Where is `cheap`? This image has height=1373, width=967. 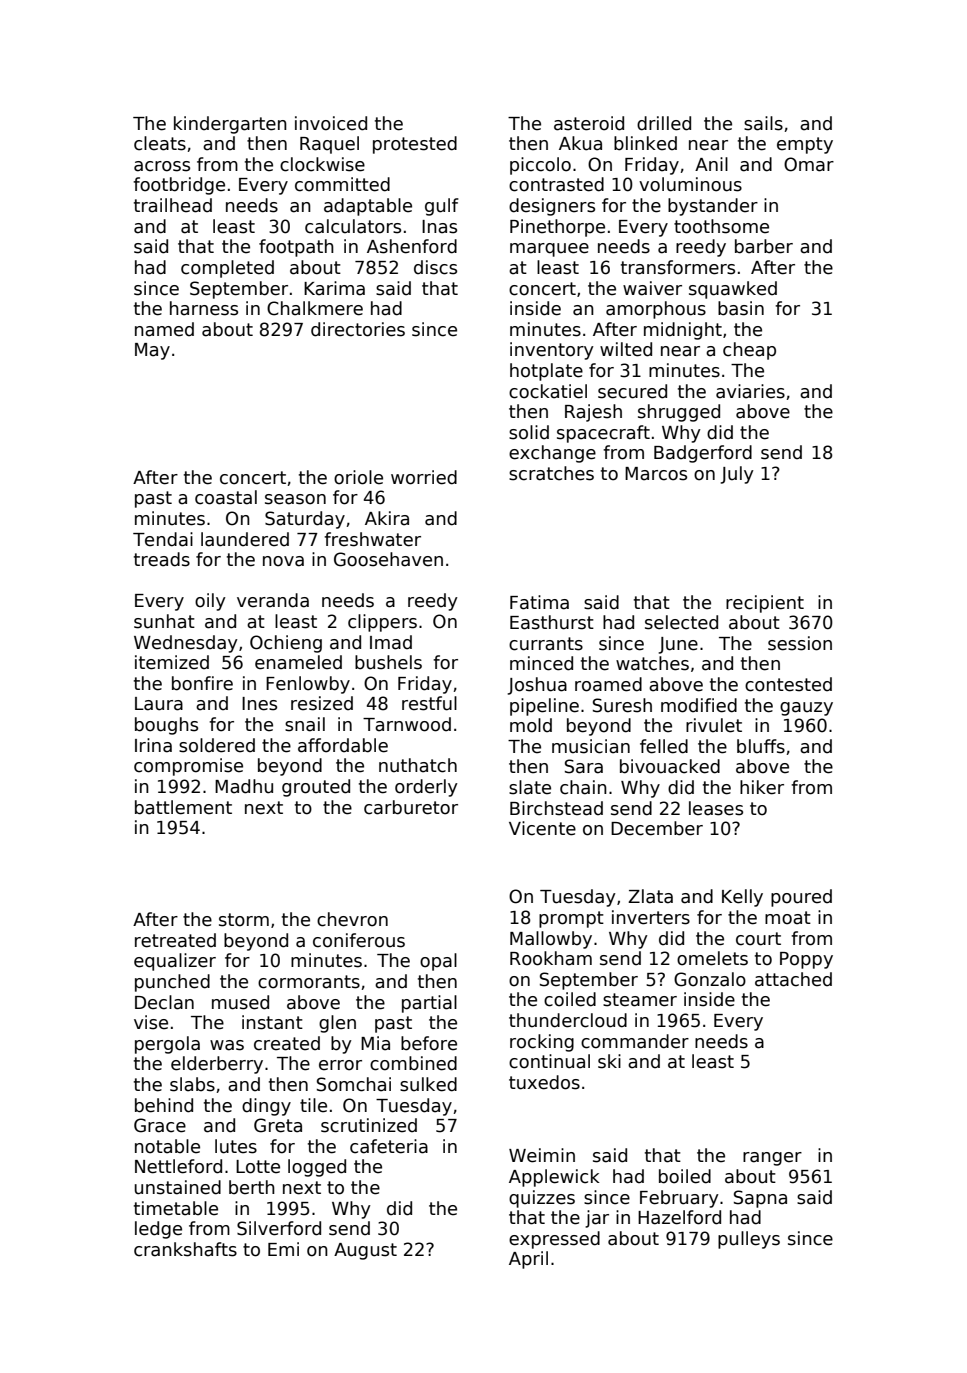
cheap is located at coordinates (749, 351).
